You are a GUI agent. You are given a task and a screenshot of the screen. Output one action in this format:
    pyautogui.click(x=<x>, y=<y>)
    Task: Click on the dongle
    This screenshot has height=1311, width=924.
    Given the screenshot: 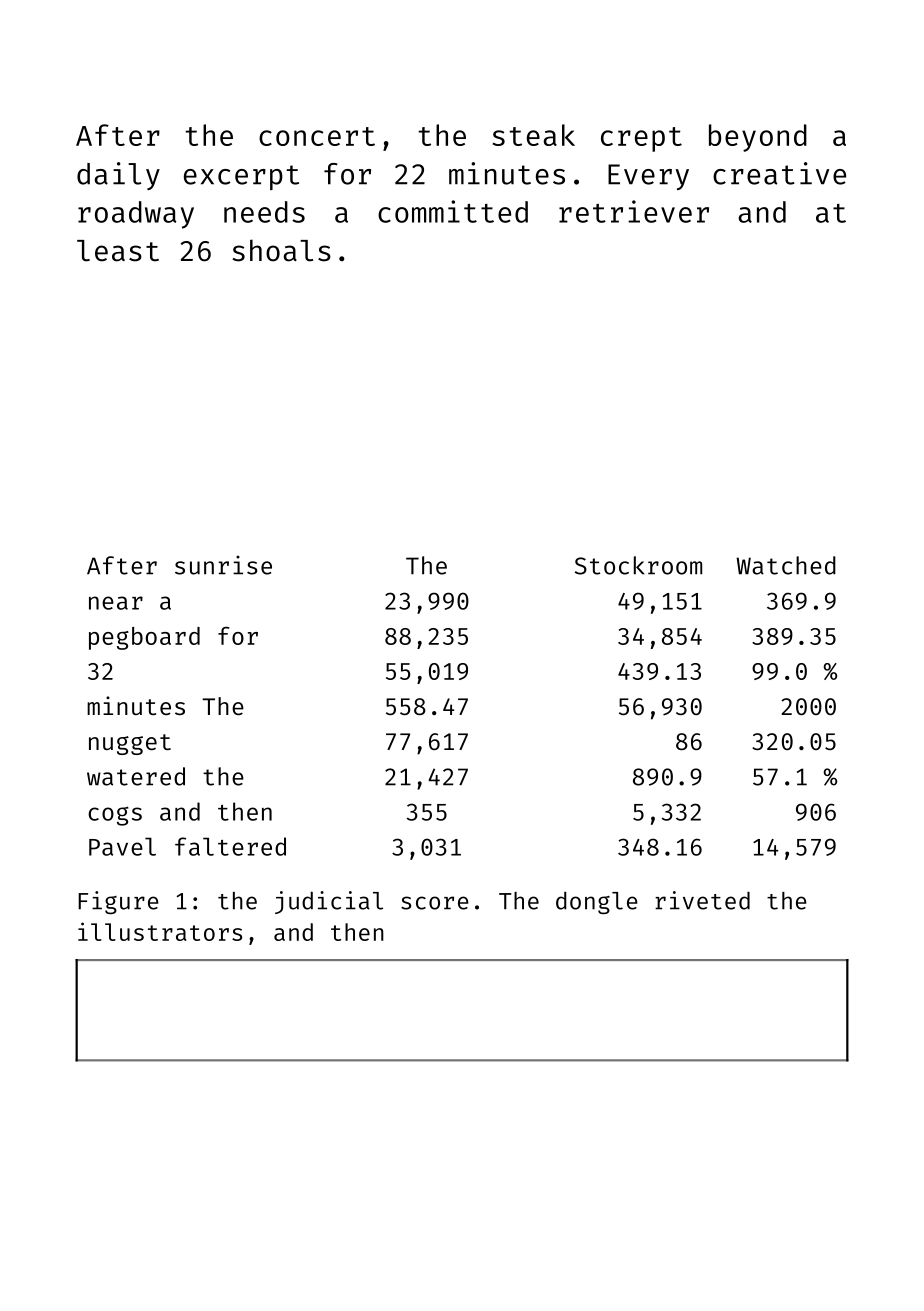 What is the action you would take?
    pyautogui.click(x=597, y=903)
